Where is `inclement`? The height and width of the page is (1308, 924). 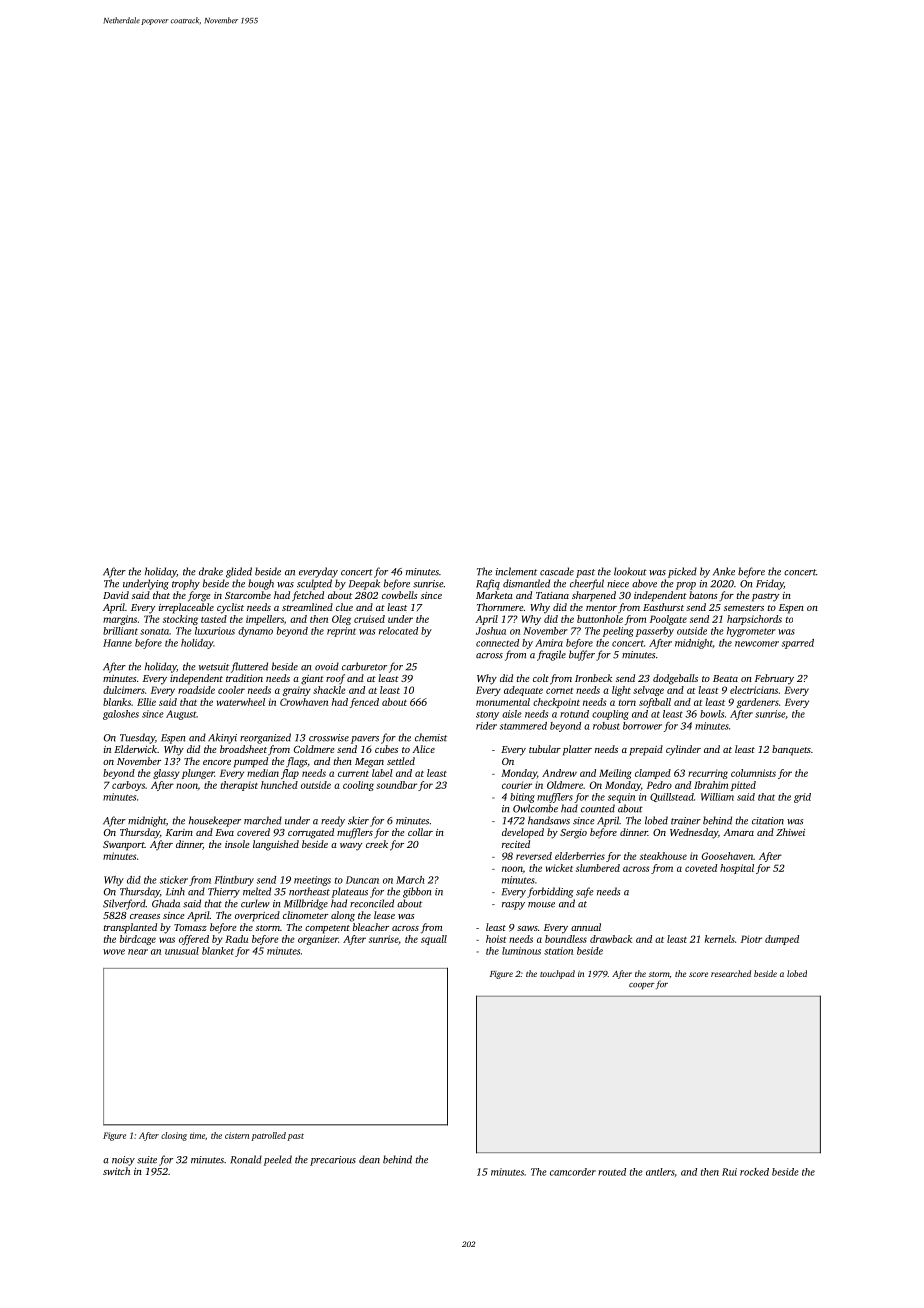 inclement is located at coordinates (516, 571).
